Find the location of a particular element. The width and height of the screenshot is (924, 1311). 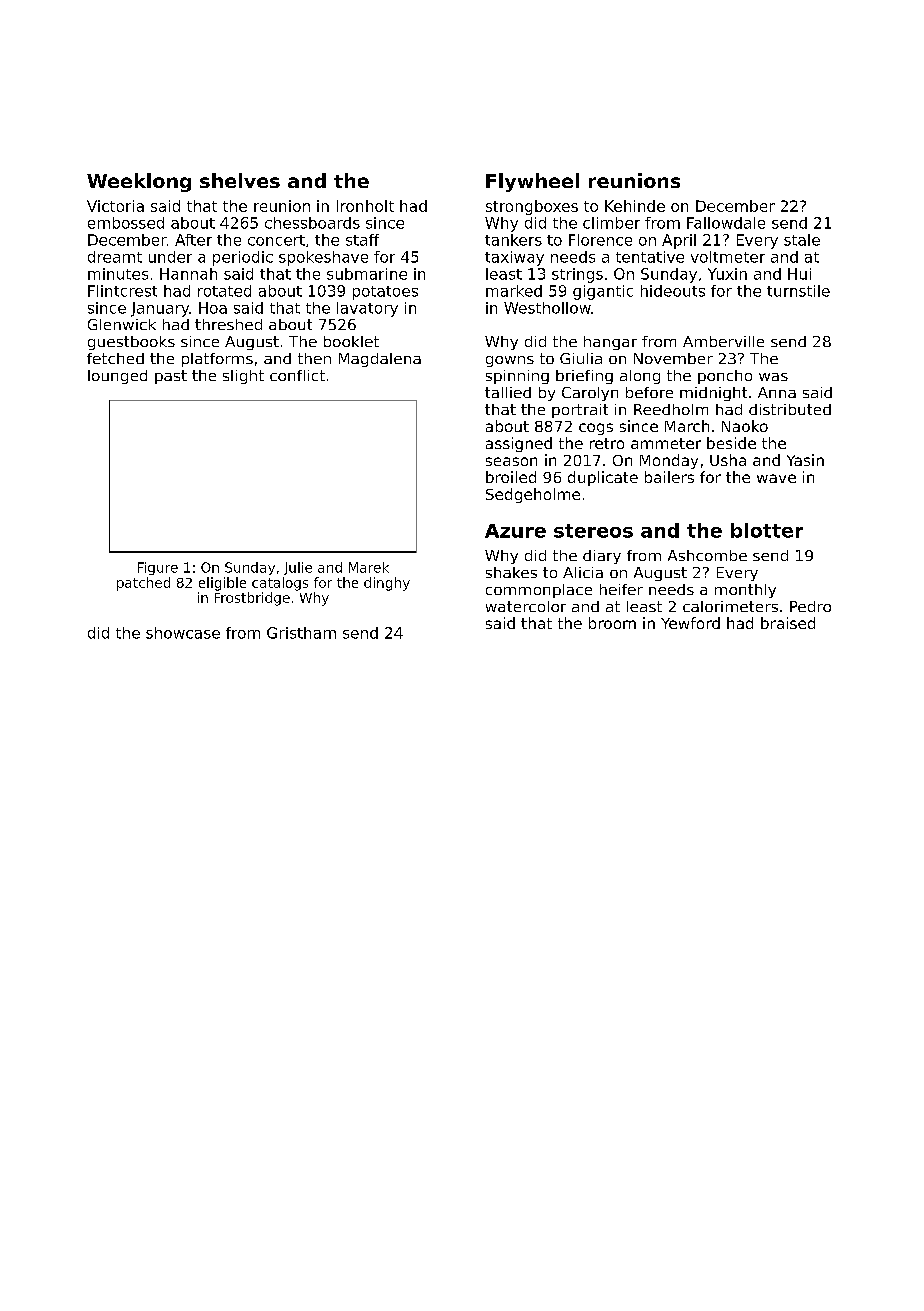

Yewford is located at coordinates (690, 623).
